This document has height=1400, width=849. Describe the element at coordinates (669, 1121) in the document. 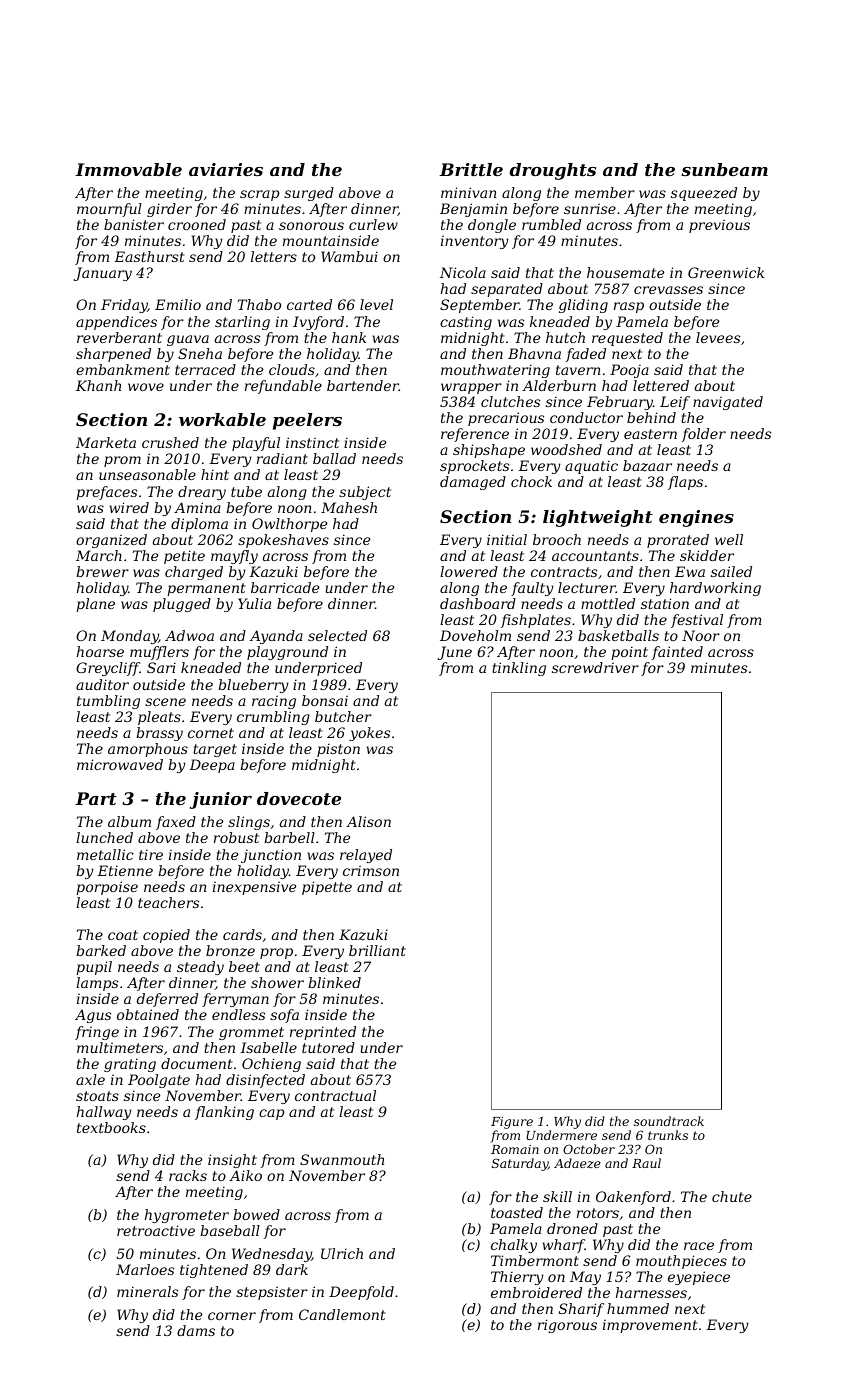

I see `soundtrack` at that location.
